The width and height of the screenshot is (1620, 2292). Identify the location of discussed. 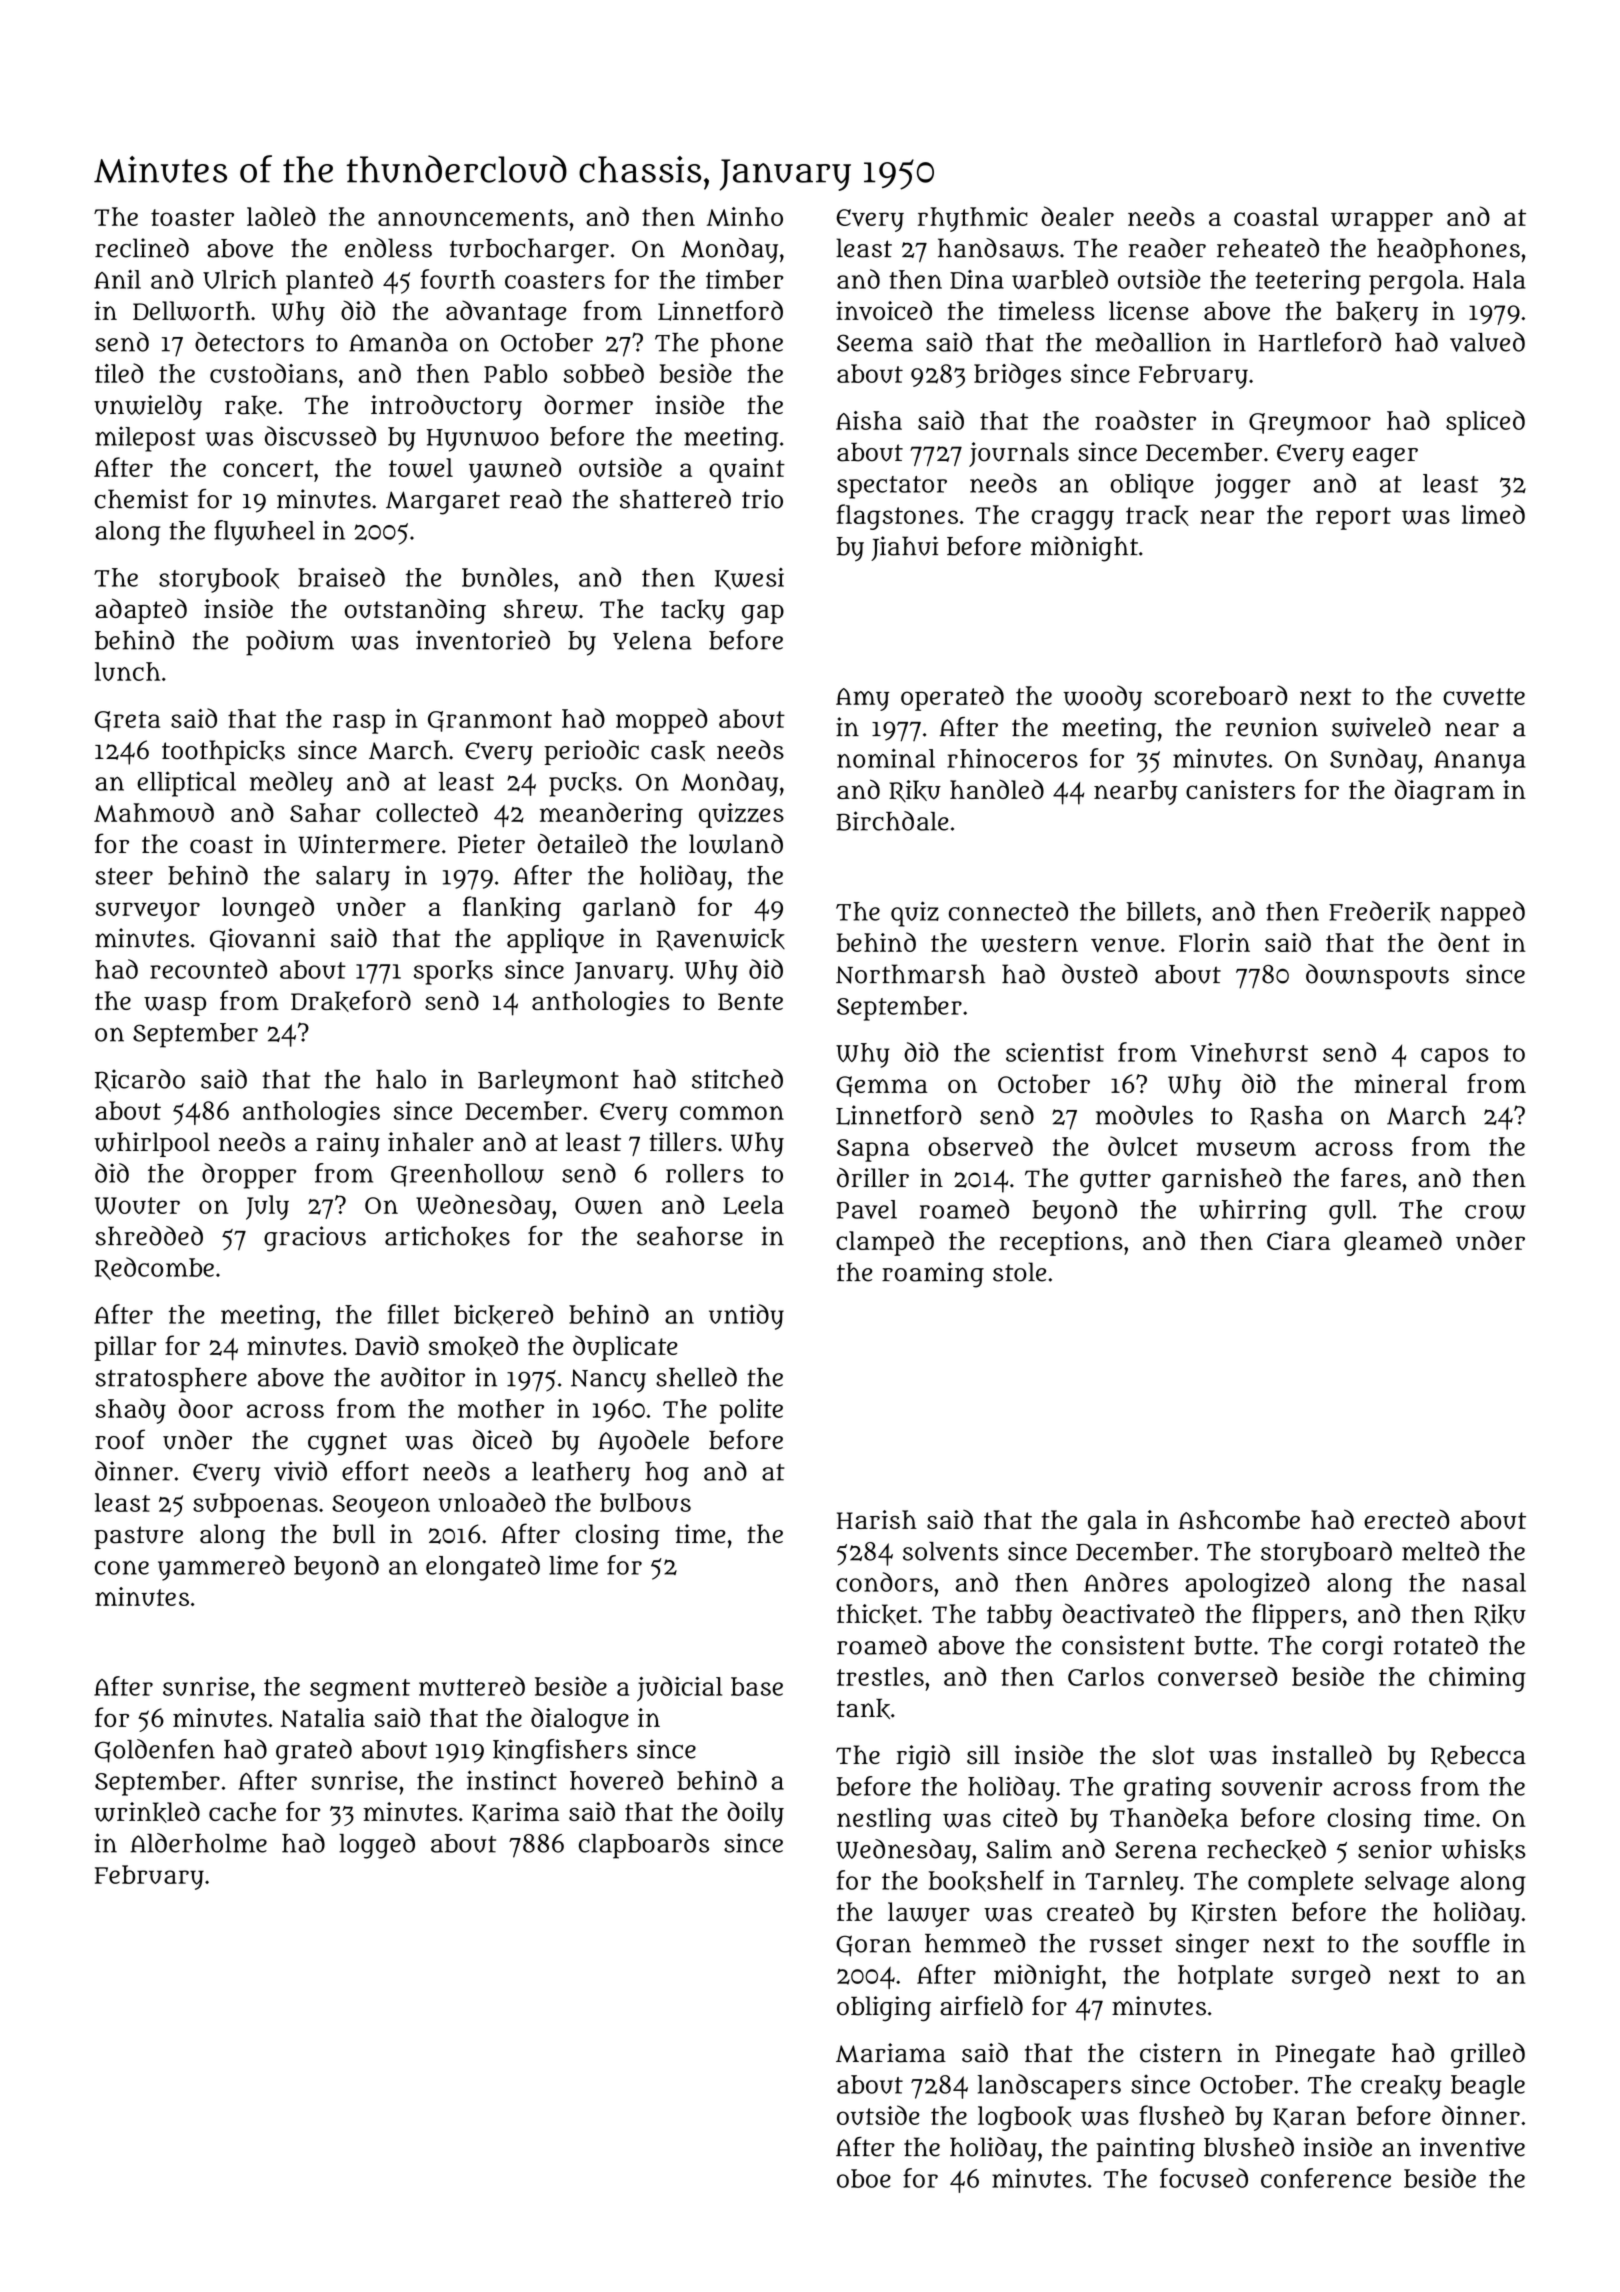
(320, 436).
